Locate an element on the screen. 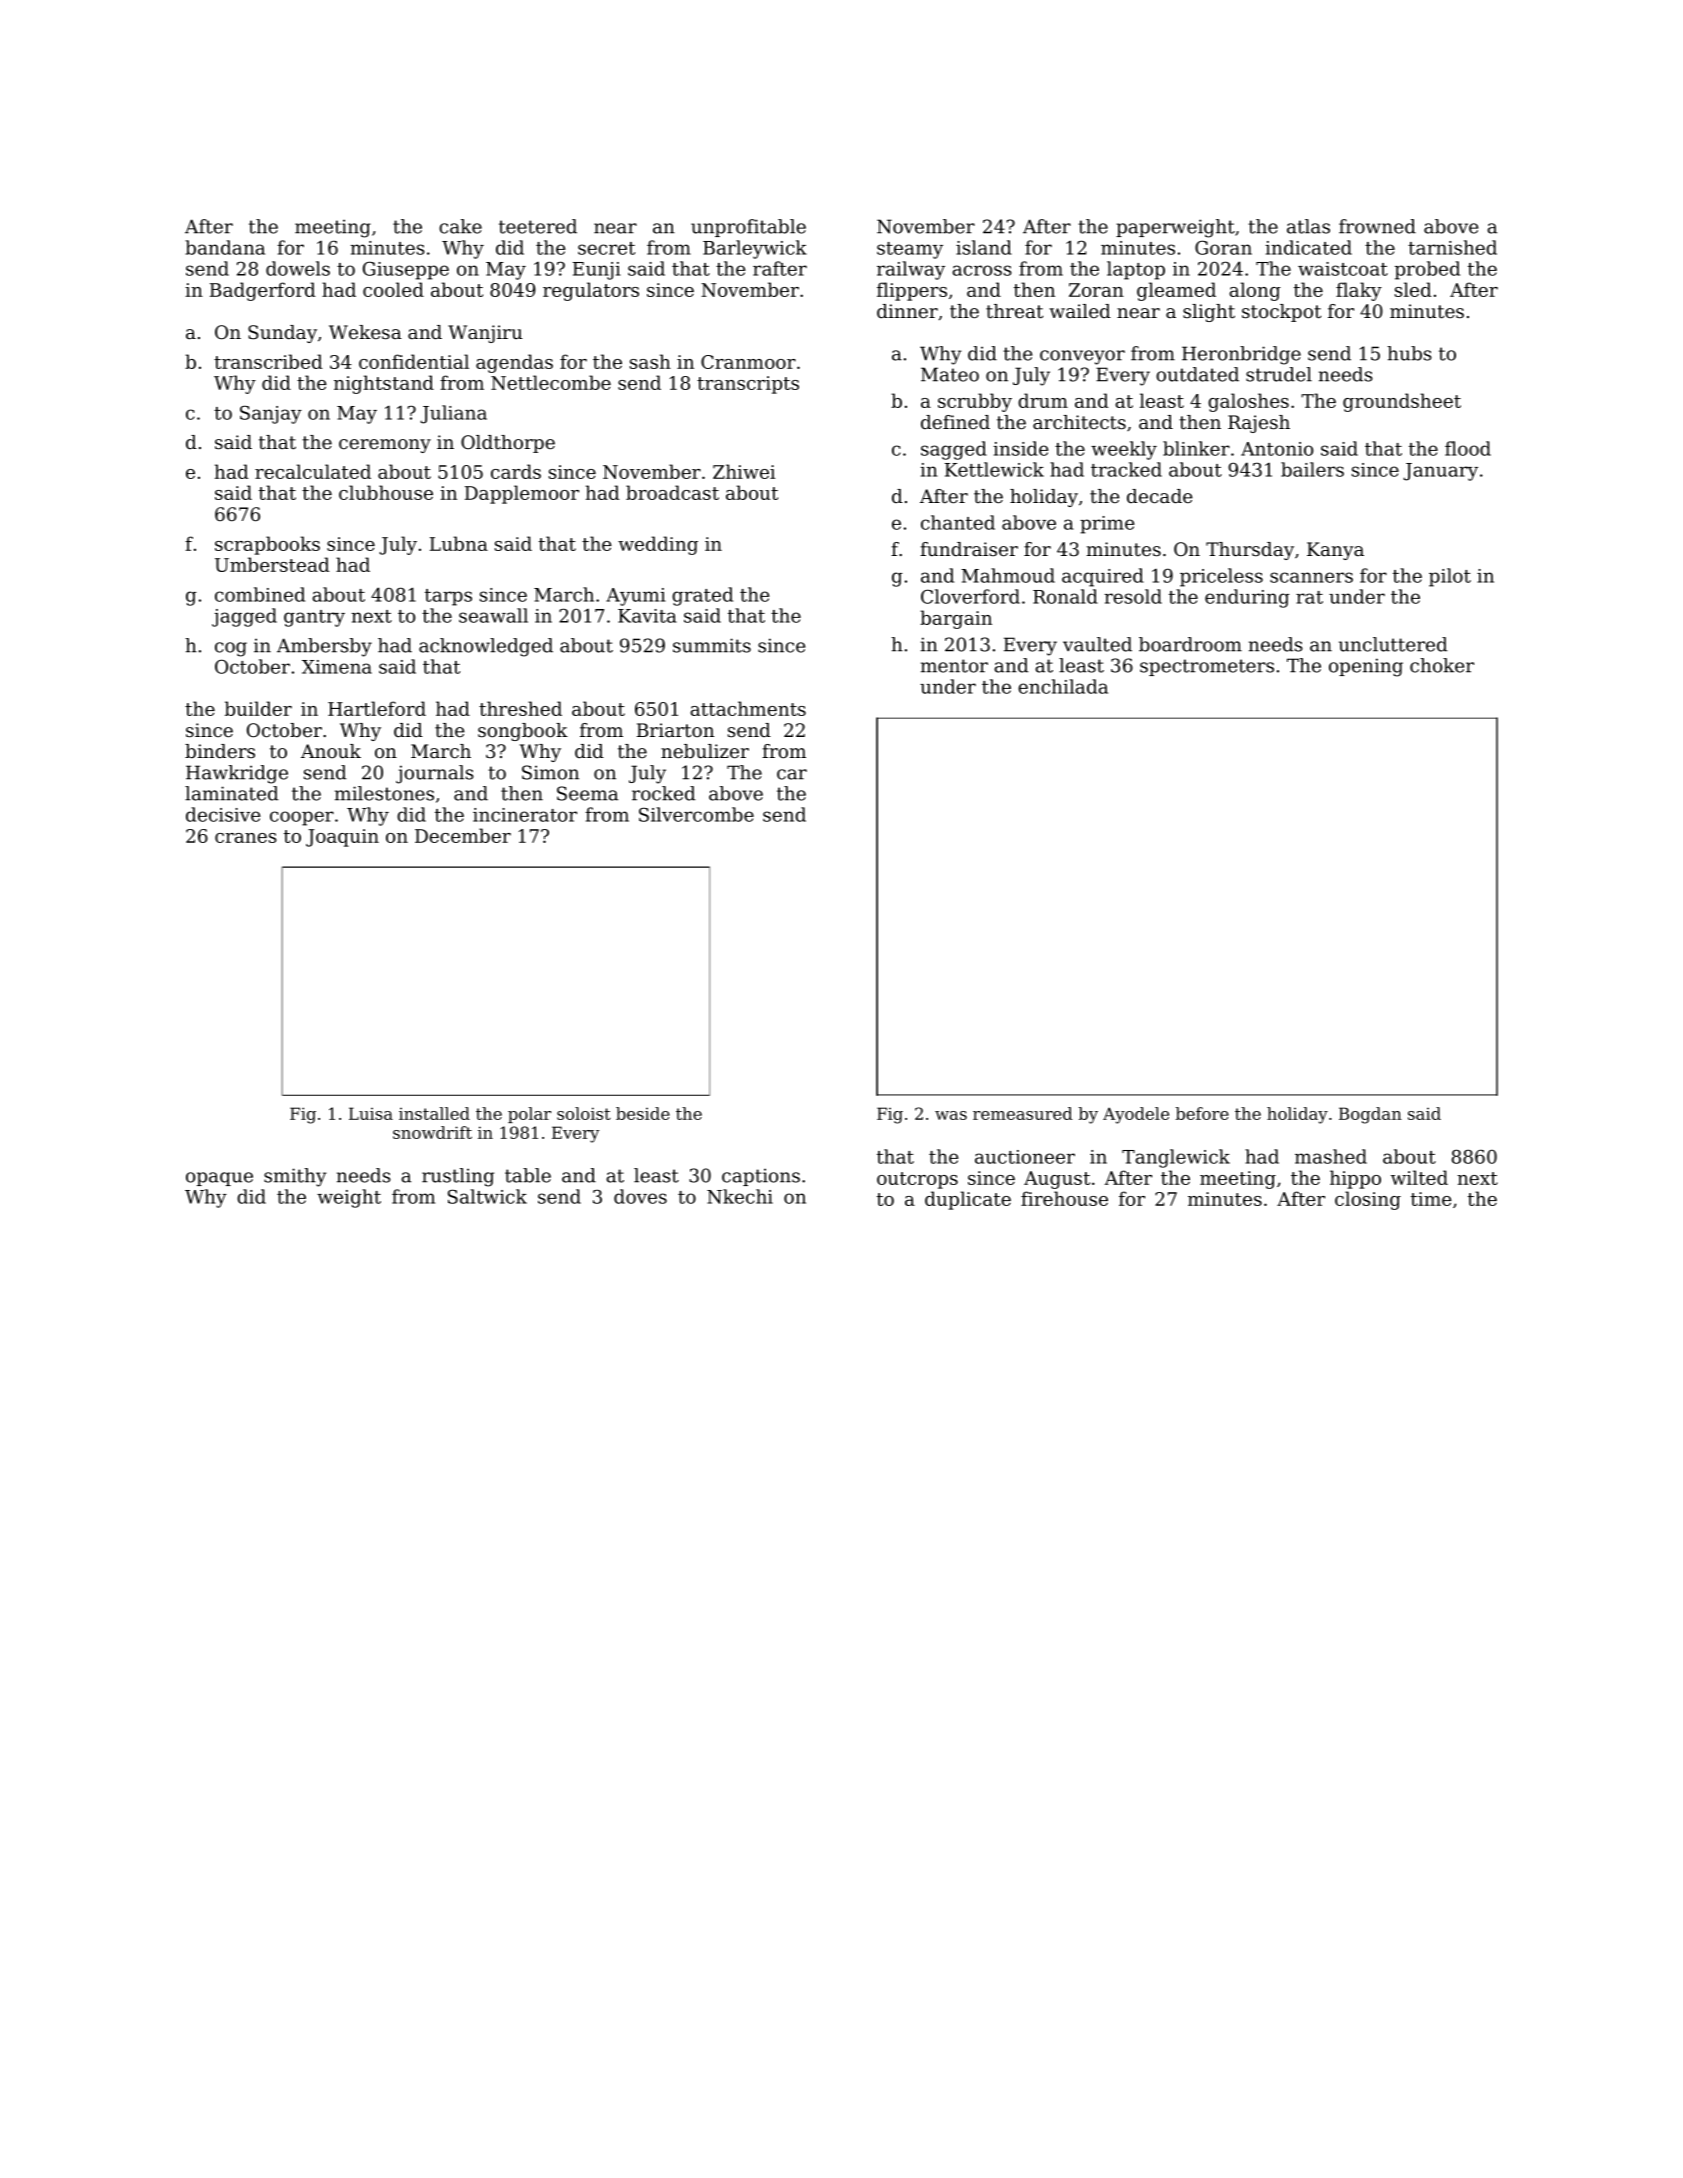 The image size is (1683, 2178). boardroom is located at coordinates (1190, 644).
